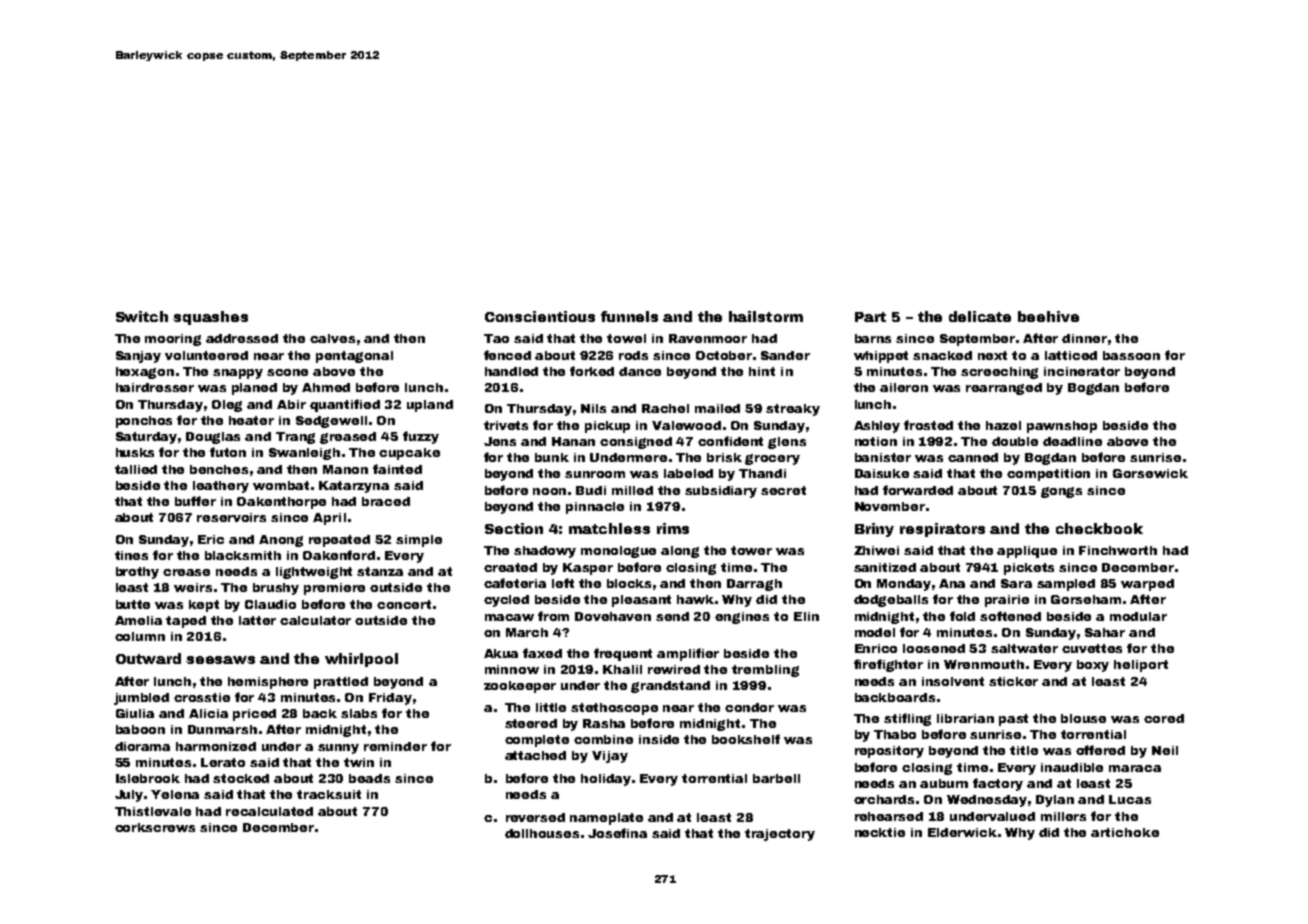  Describe the element at coordinates (904, 585) in the page. I see `Monday` at that location.
